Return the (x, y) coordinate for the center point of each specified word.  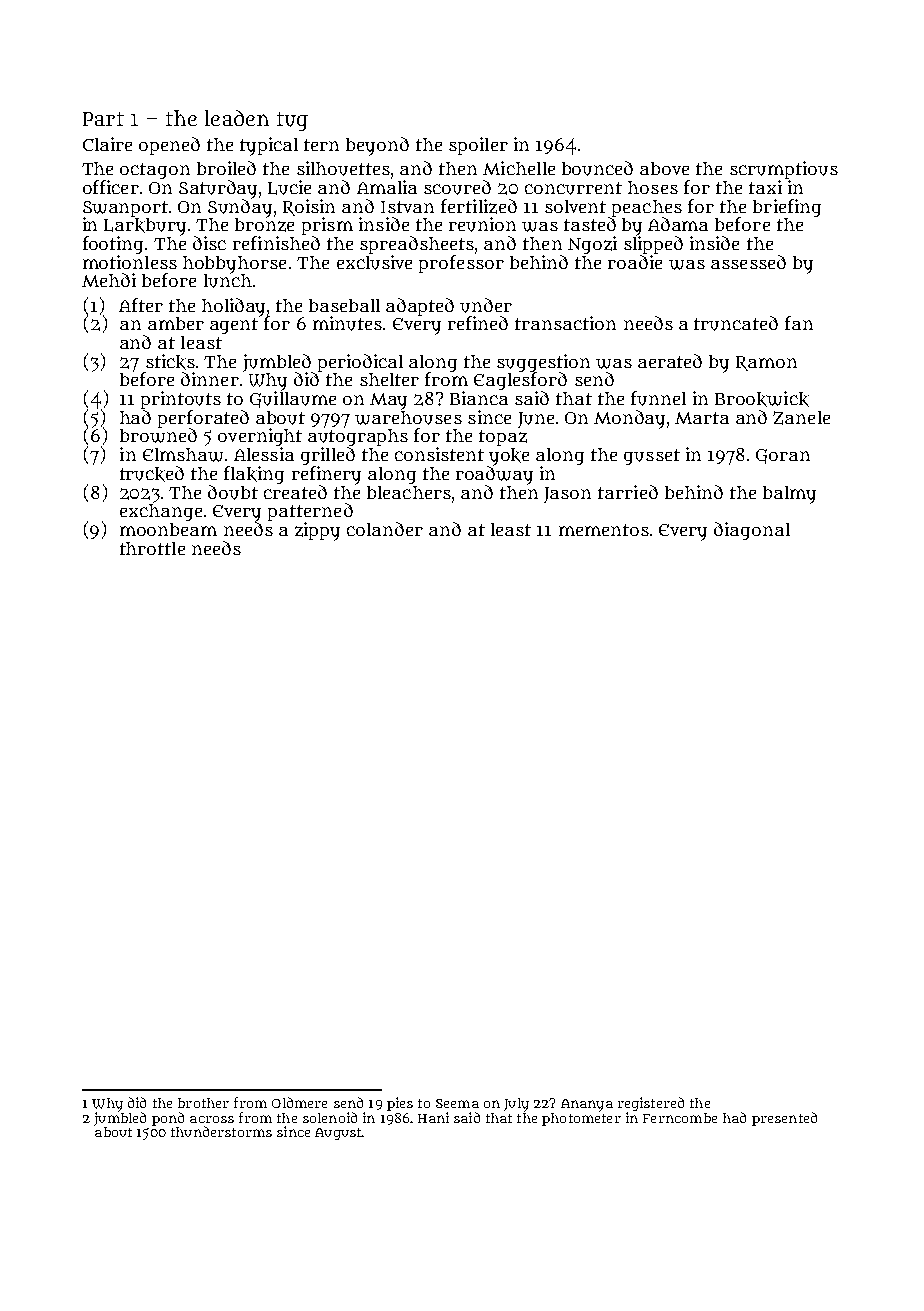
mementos (604, 530)
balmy (789, 495)
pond (168, 1119)
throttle (152, 548)
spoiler (478, 146)
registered (651, 1104)
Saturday (218, 189)
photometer (581, 1119)
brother (203, 1103)
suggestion (543, 363)
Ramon (766, 363)
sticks (170, 362)
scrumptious (784, 170)
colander (385, 529)
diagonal (752, 531)
